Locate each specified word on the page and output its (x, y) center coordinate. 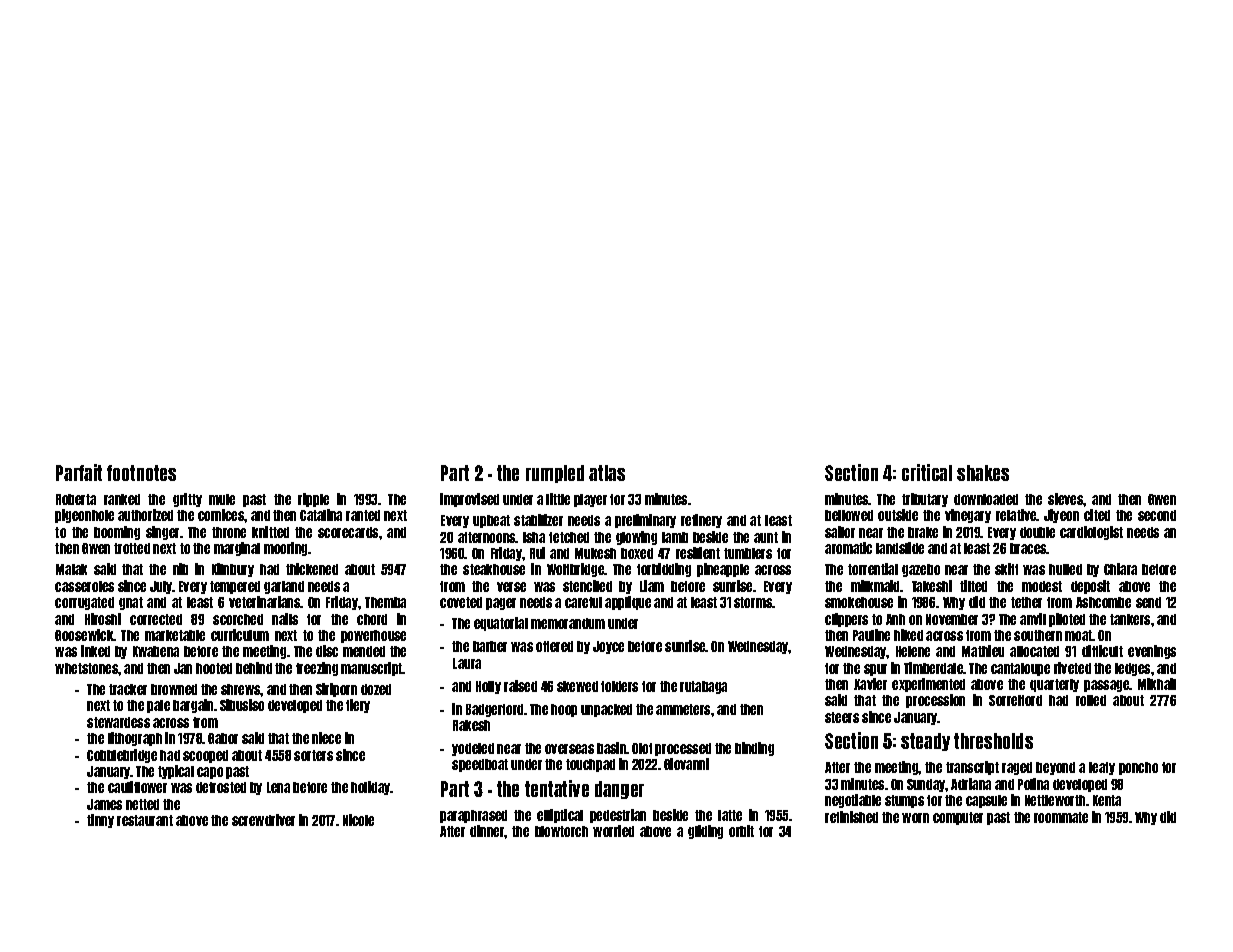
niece (326, 738)
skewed (577, 686)
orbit (741, 831)
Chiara (1120, 569)
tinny (100, 821)
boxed (637, 553)
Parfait (79, 472)
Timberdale (934, 668)
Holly (488, 687)
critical (927, 472)
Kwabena (156, 651)
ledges (1132, 669)
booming (117, 533)
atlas (607, 473)
